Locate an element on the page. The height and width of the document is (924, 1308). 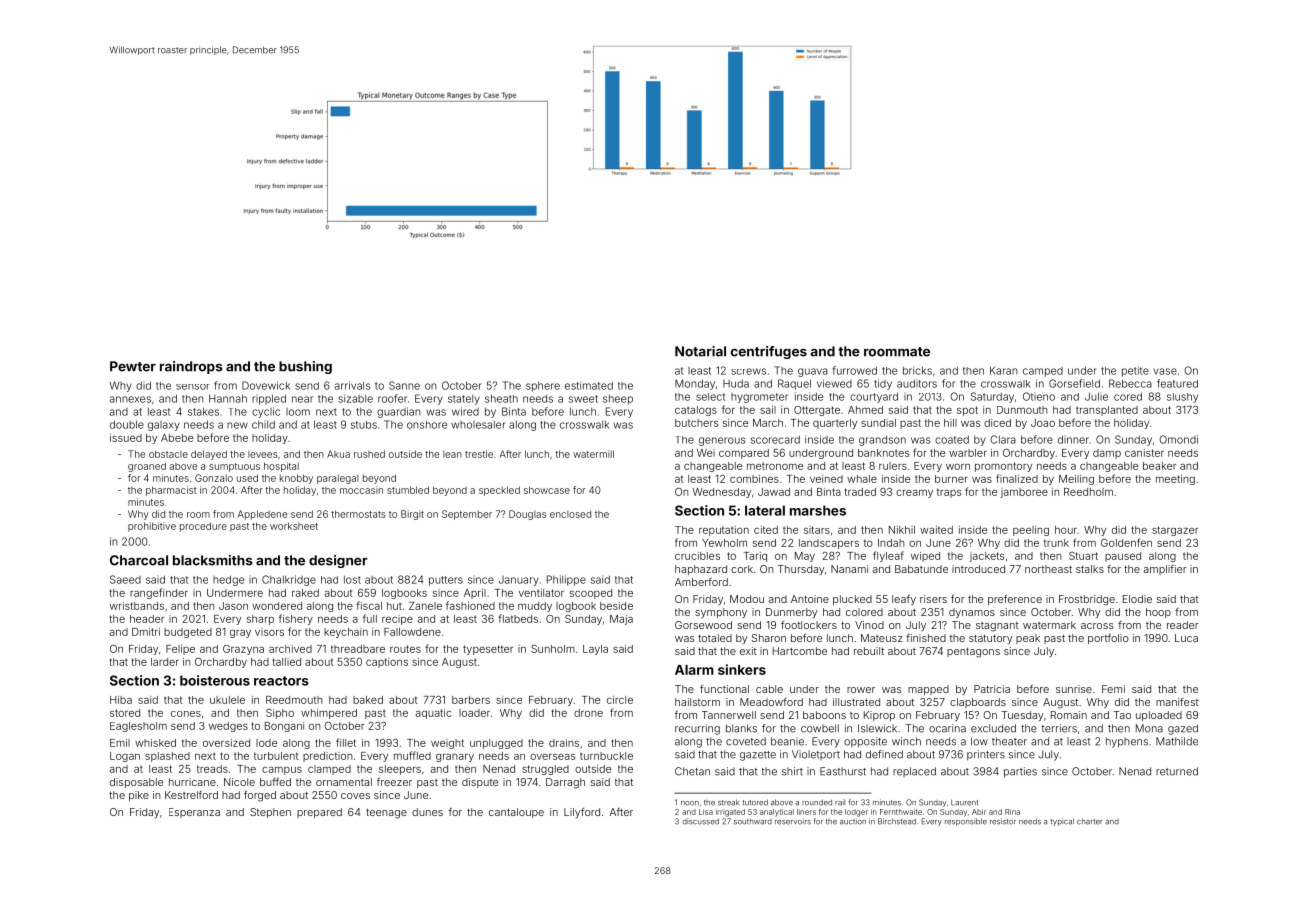
Felipe is located at coordinates (180, 650).
